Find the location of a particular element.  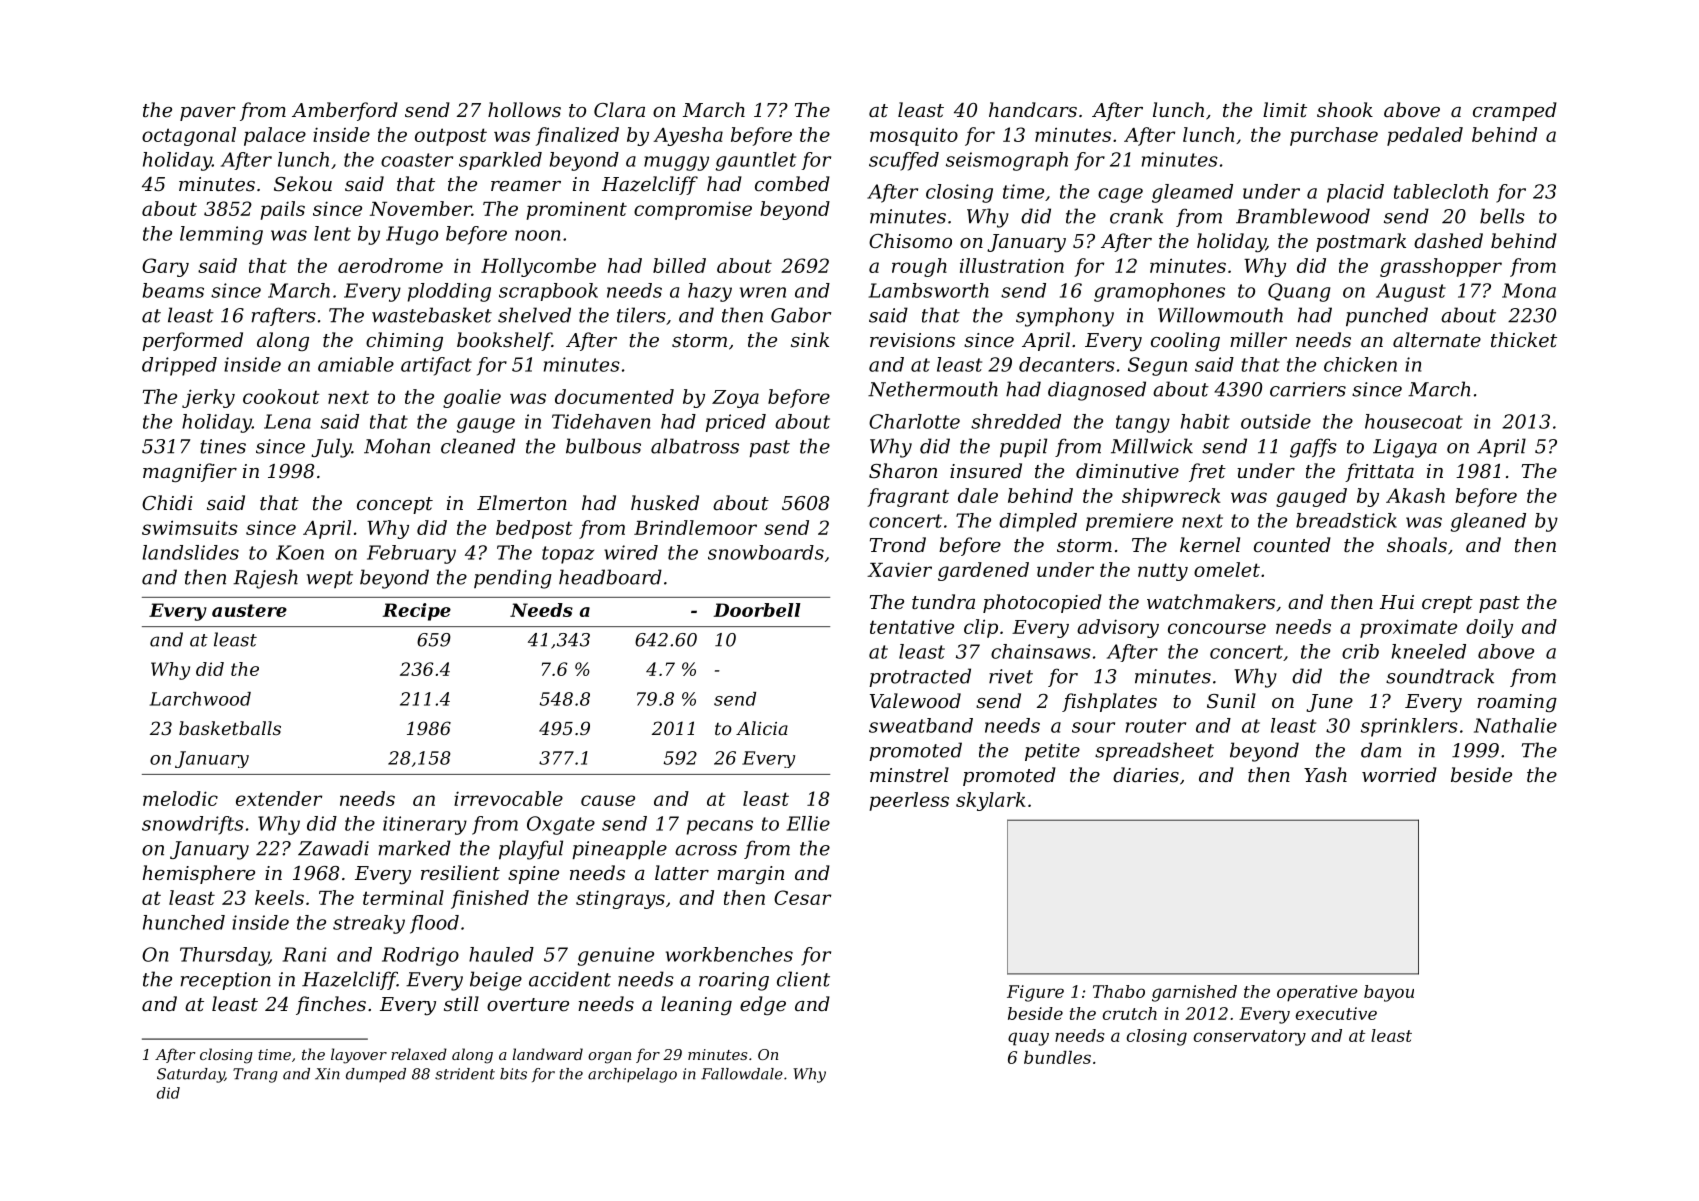

shook is located at coordinates (1345, 109).
